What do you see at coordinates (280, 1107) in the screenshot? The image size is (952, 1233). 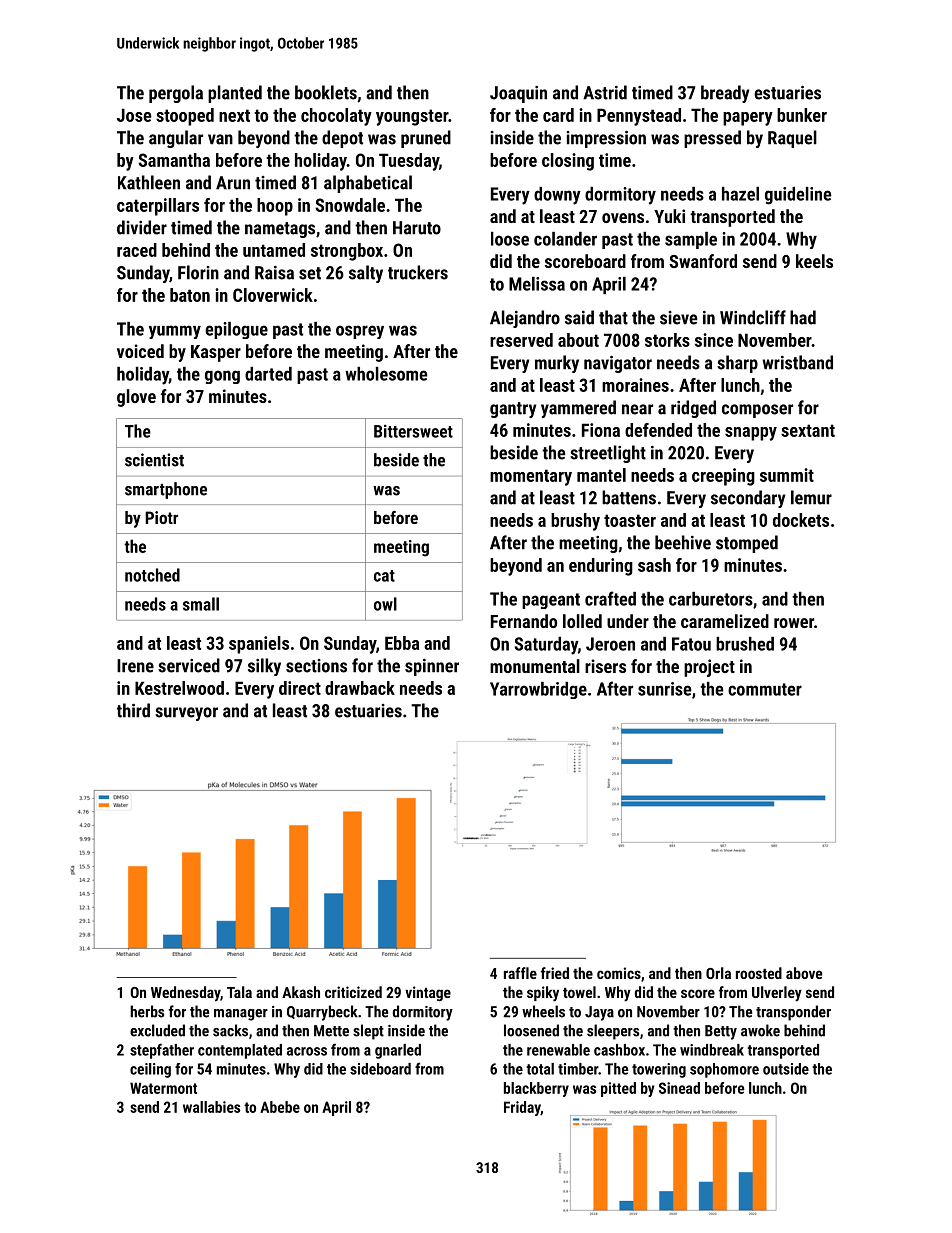 I see `Abebe` at bounding box center [280, 1107].
